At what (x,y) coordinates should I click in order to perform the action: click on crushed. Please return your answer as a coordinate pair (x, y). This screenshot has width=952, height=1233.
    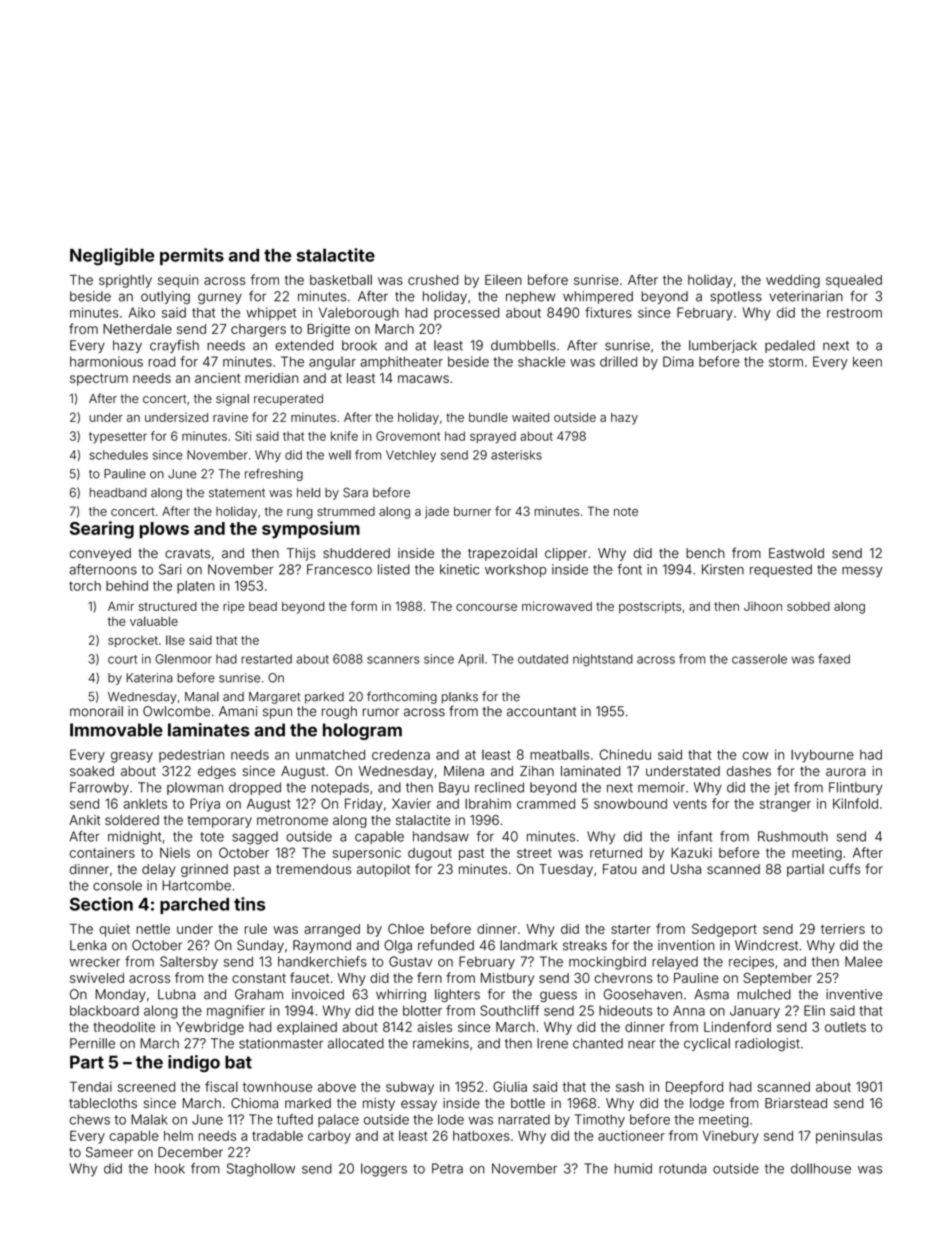
    Looking at the image, I should click on (433, 280).
